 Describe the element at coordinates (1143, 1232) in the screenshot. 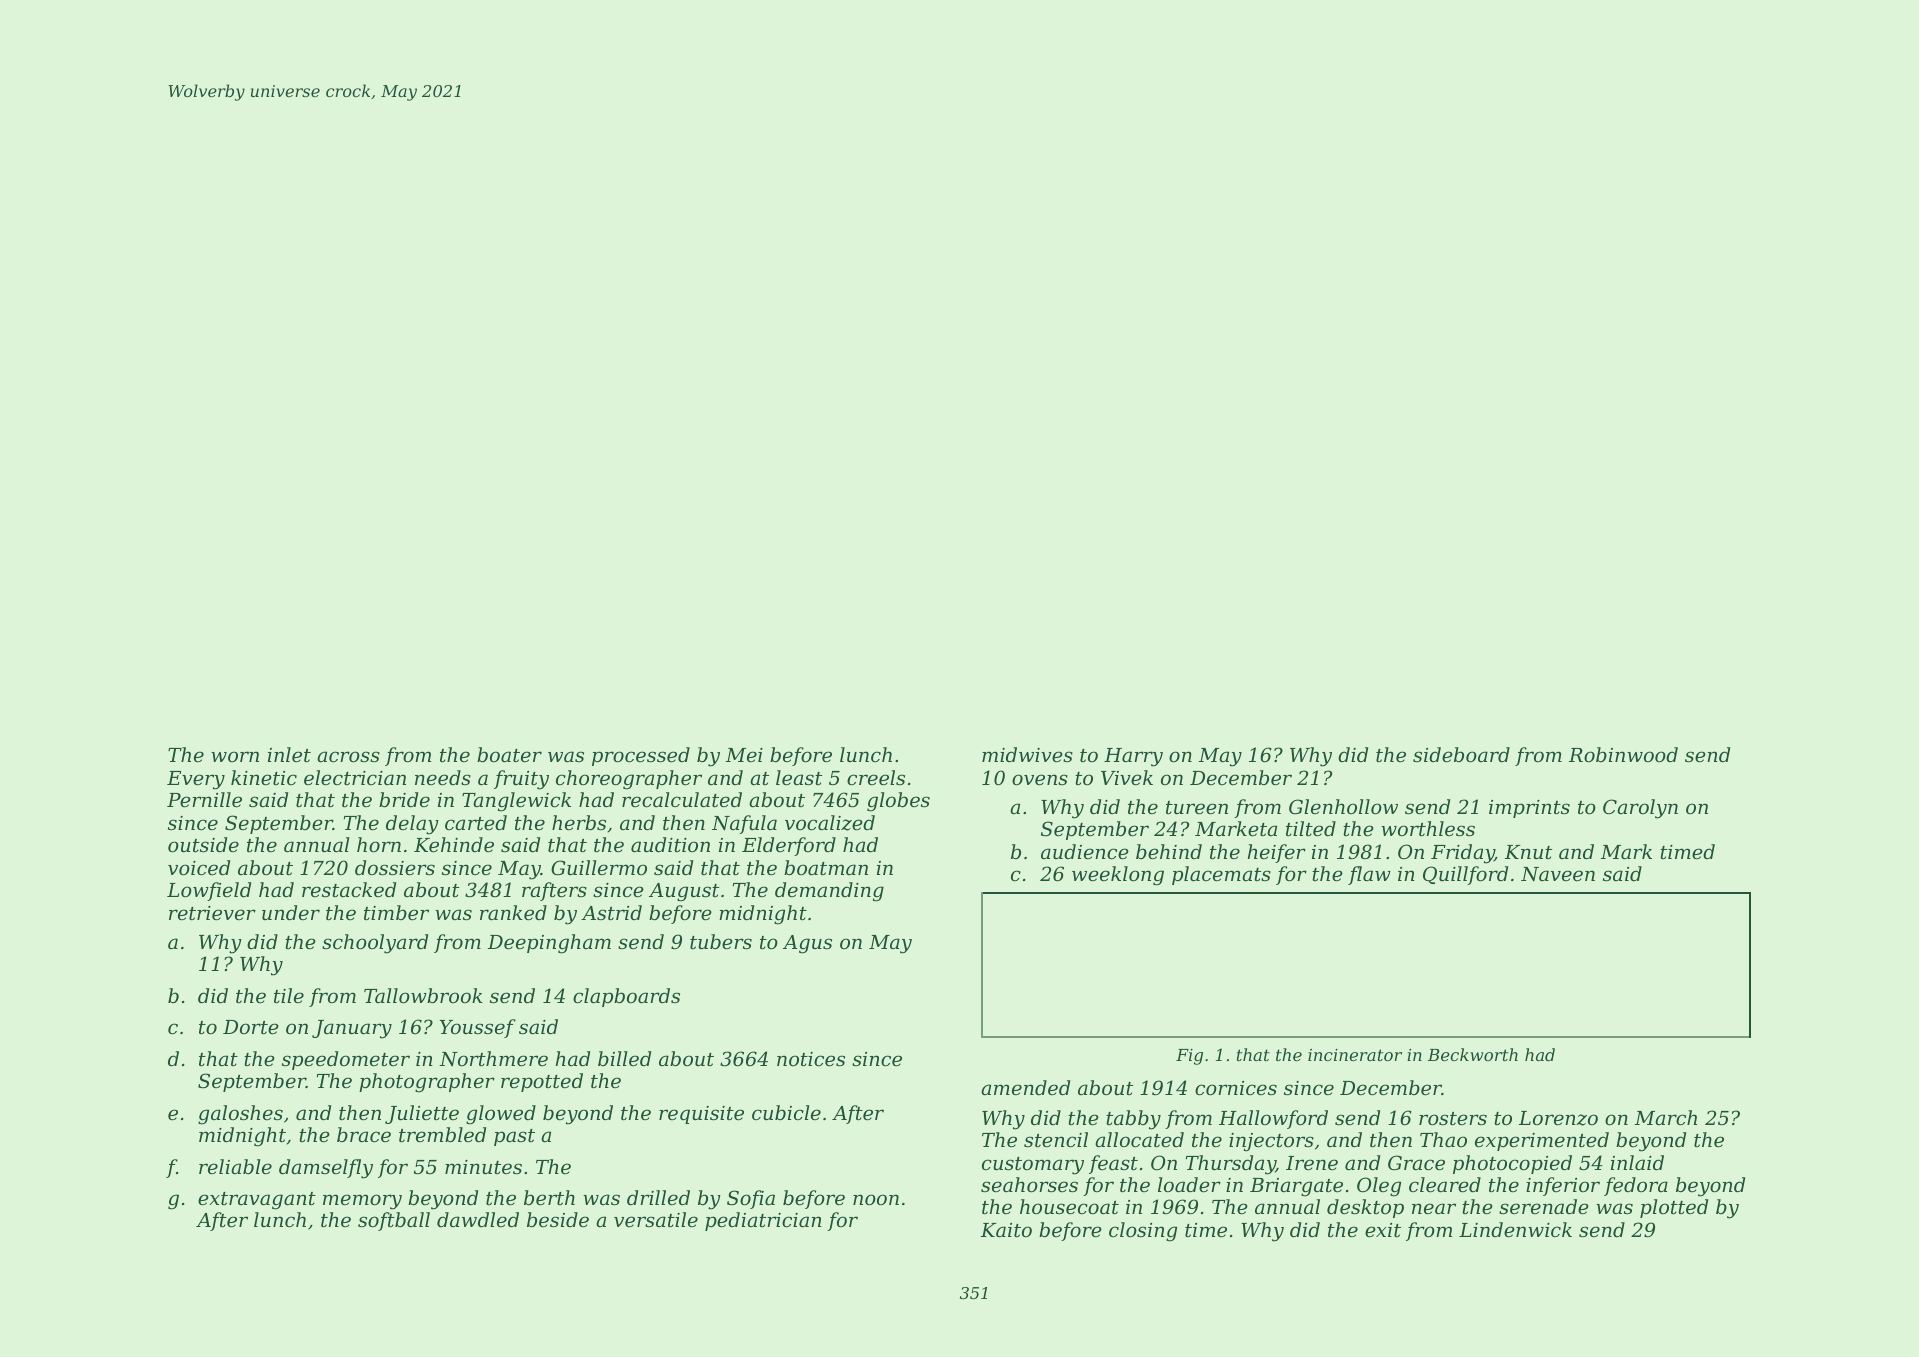

I see `closing` at that location.
